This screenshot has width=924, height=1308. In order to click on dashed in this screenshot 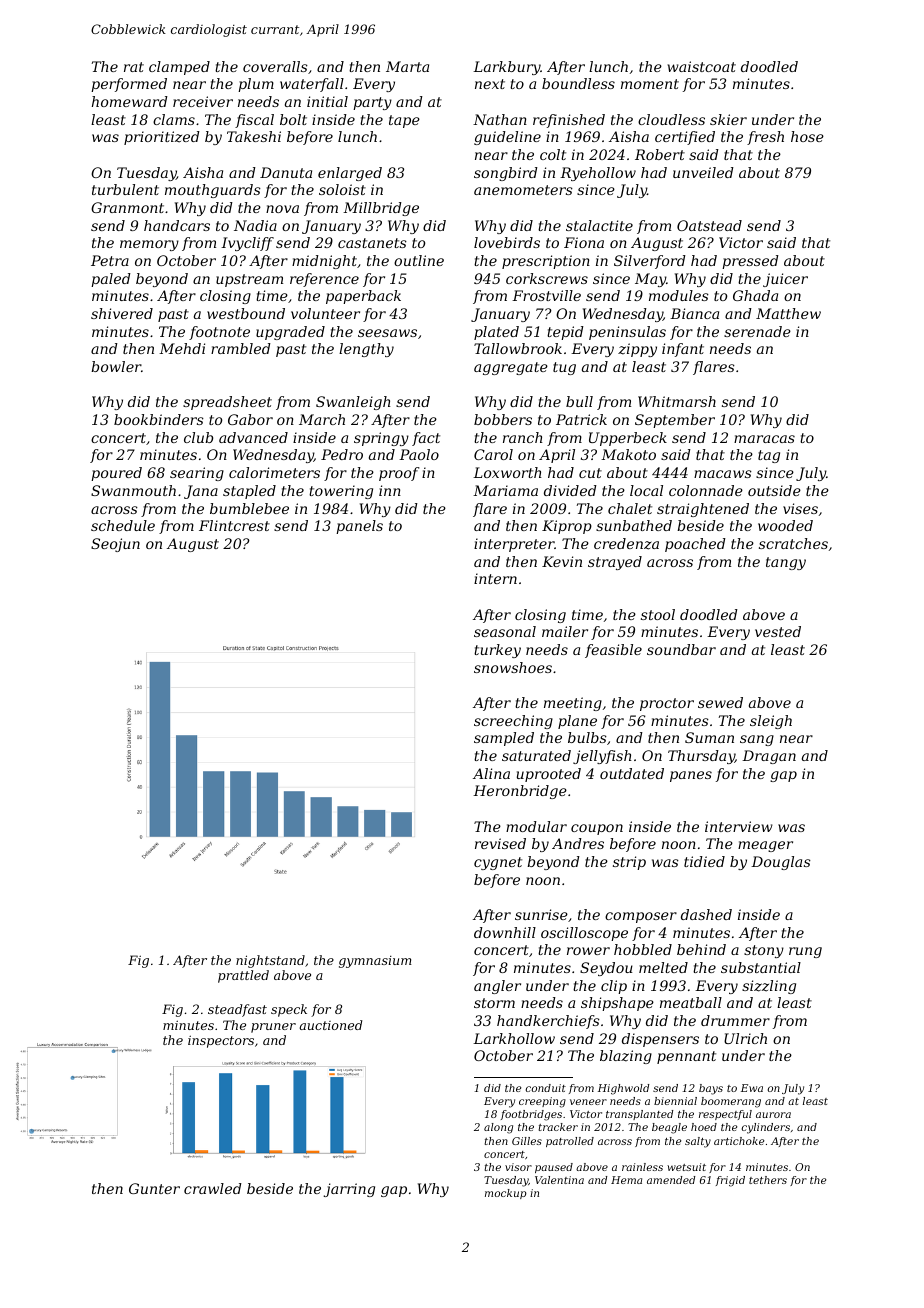, I will do `click(706, 914)`.
